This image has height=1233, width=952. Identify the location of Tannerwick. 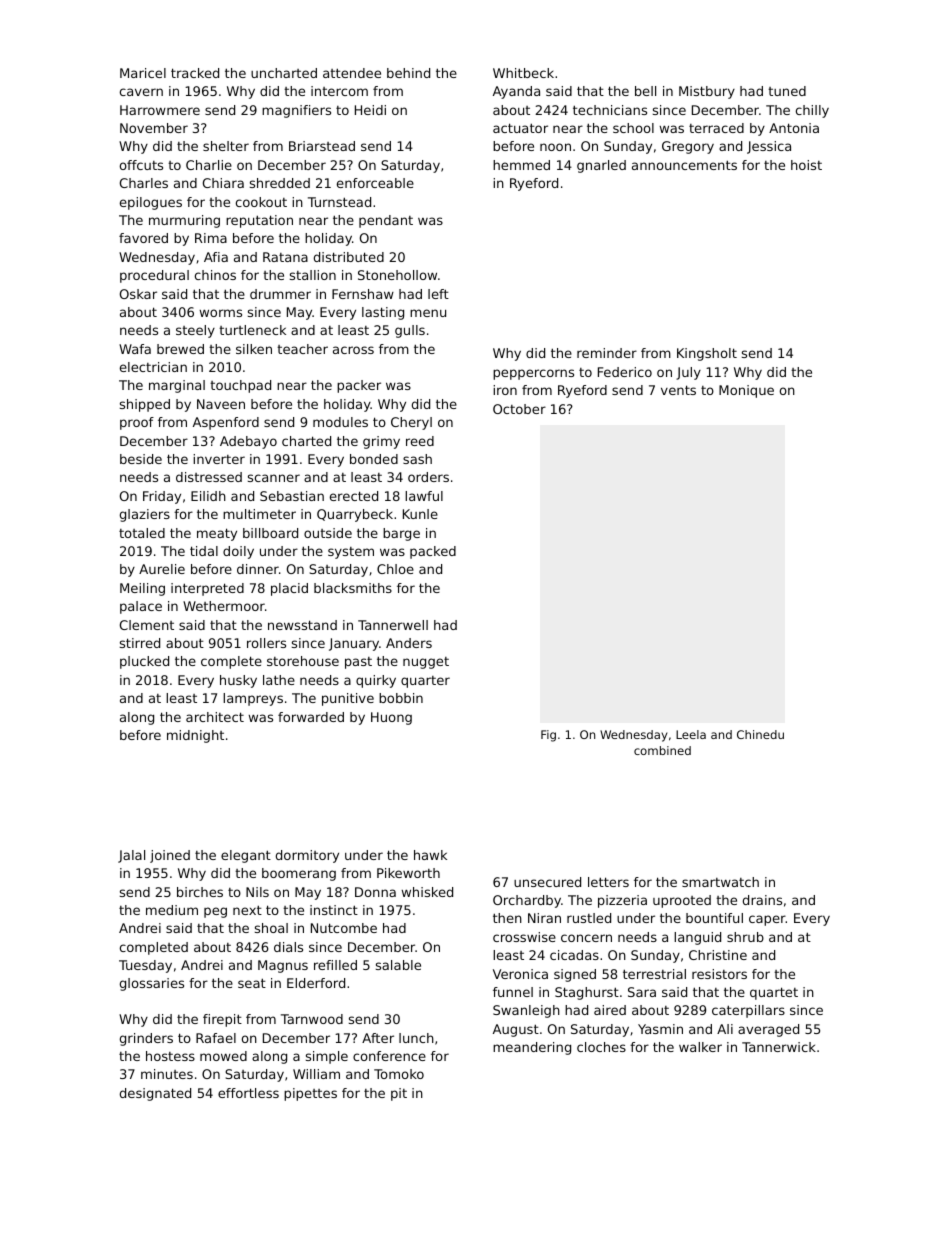
(779, 1047).
